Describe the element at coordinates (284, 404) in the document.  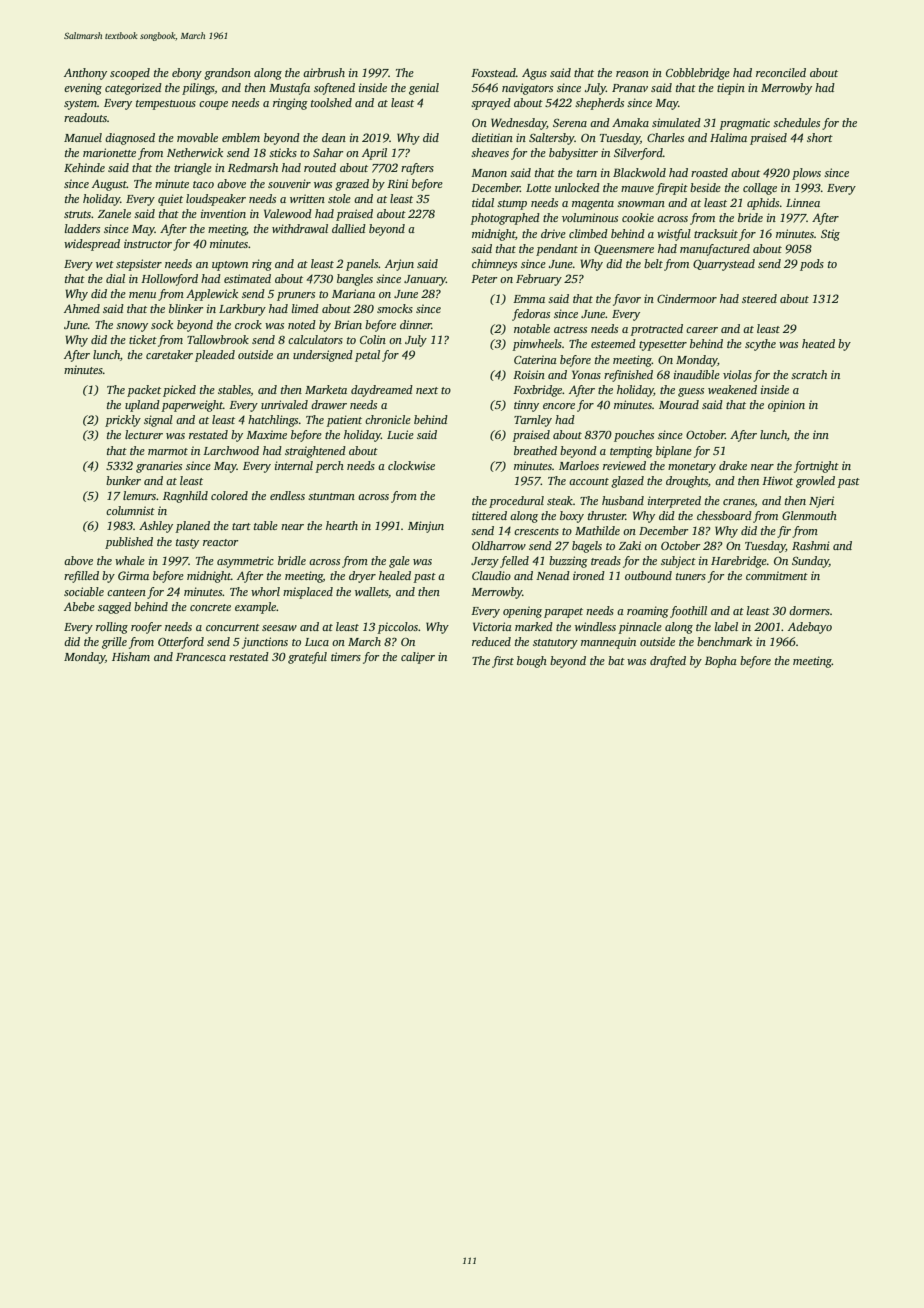
I see `unrivaled` at that location.
